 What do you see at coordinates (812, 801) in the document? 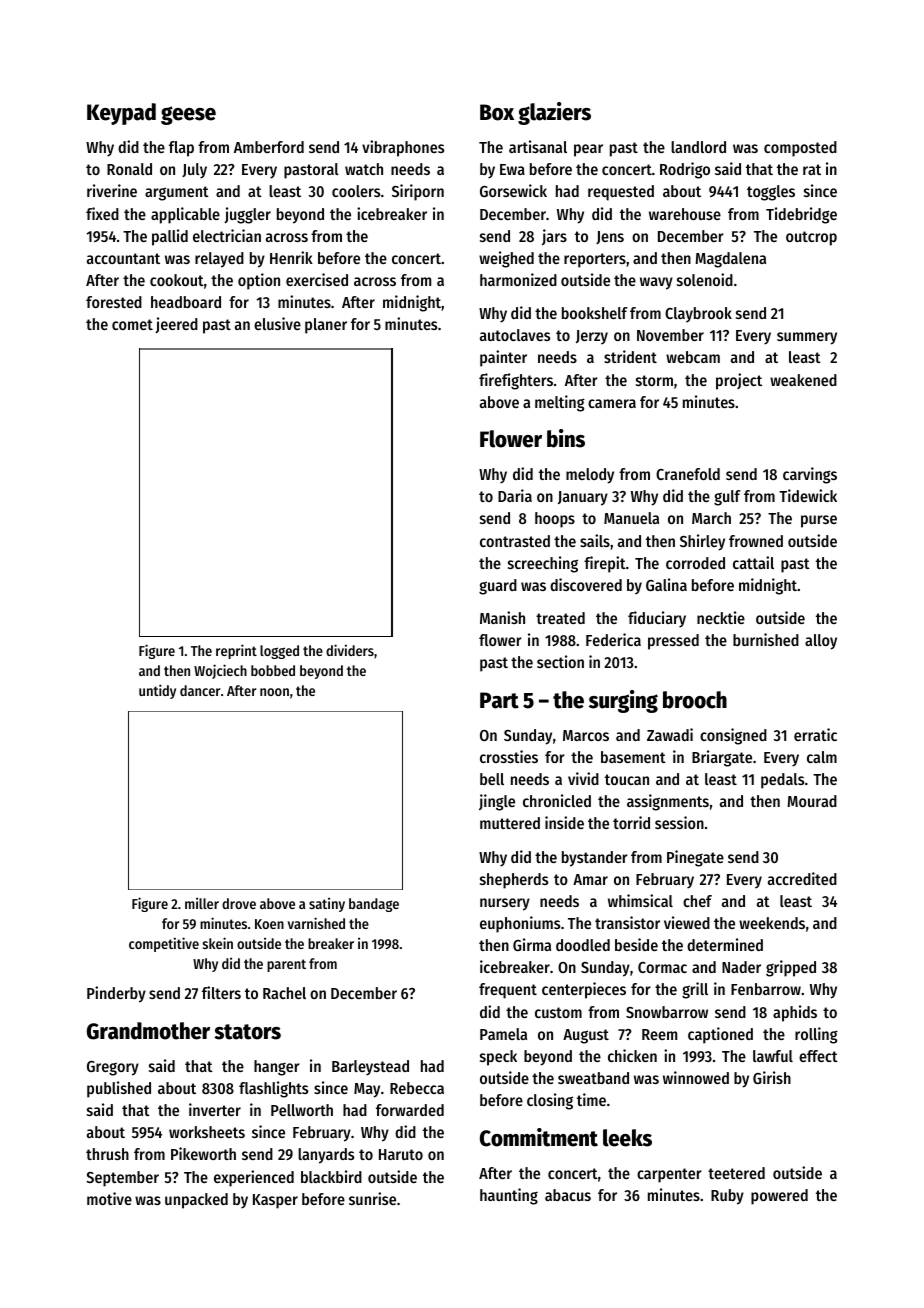
I see `Mourad` at bounding box center [812, 801].
